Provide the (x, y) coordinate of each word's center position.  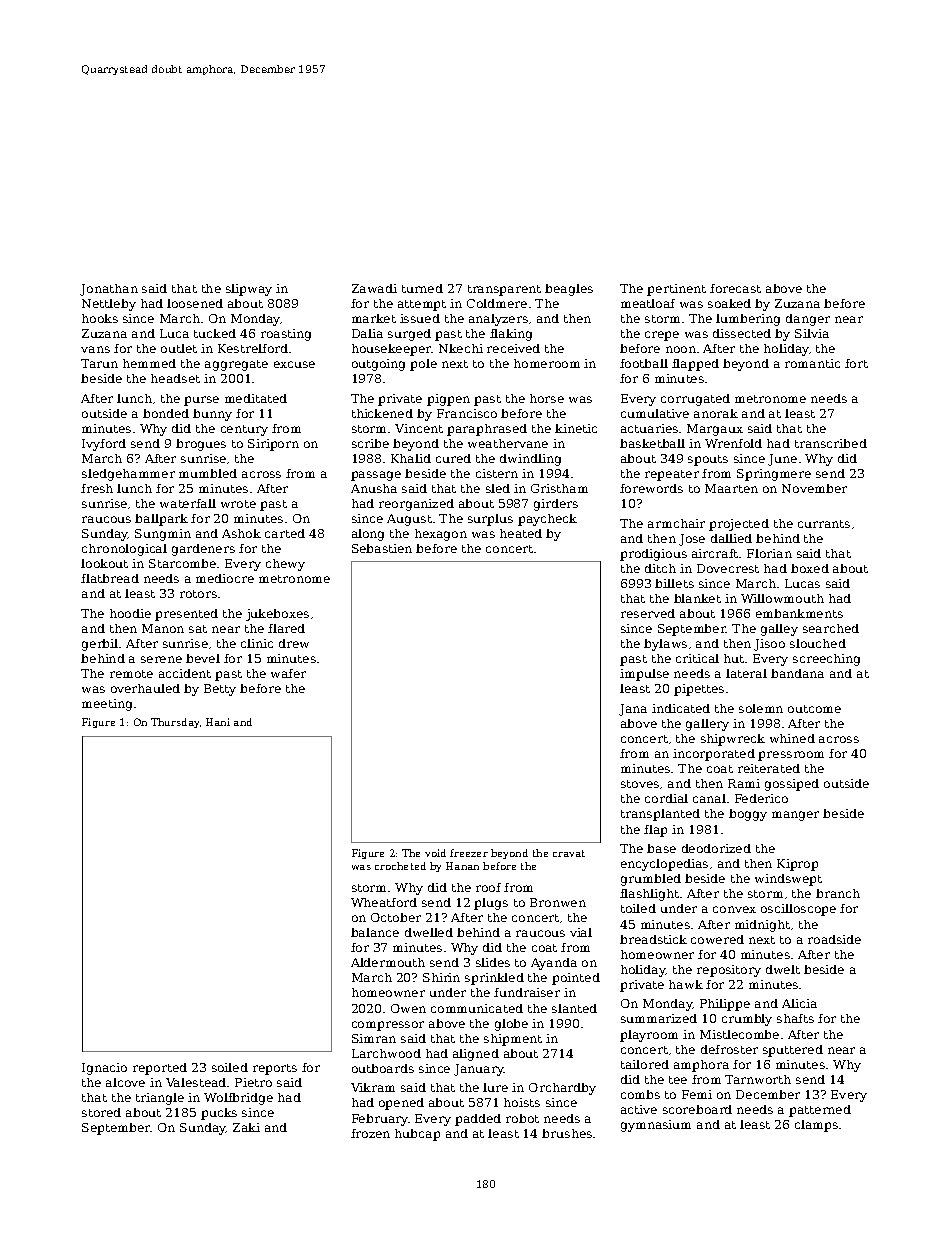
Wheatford (384, 902)
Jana (633, 710)
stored (101, 1112)
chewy (285, 565)
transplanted (660, 815)
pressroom (791, 756)
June (782, 460)
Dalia (367, 333)
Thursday (175, 723)
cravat (569, 853)
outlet (179, 348)
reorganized (416, 505)
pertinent (676, 290)
